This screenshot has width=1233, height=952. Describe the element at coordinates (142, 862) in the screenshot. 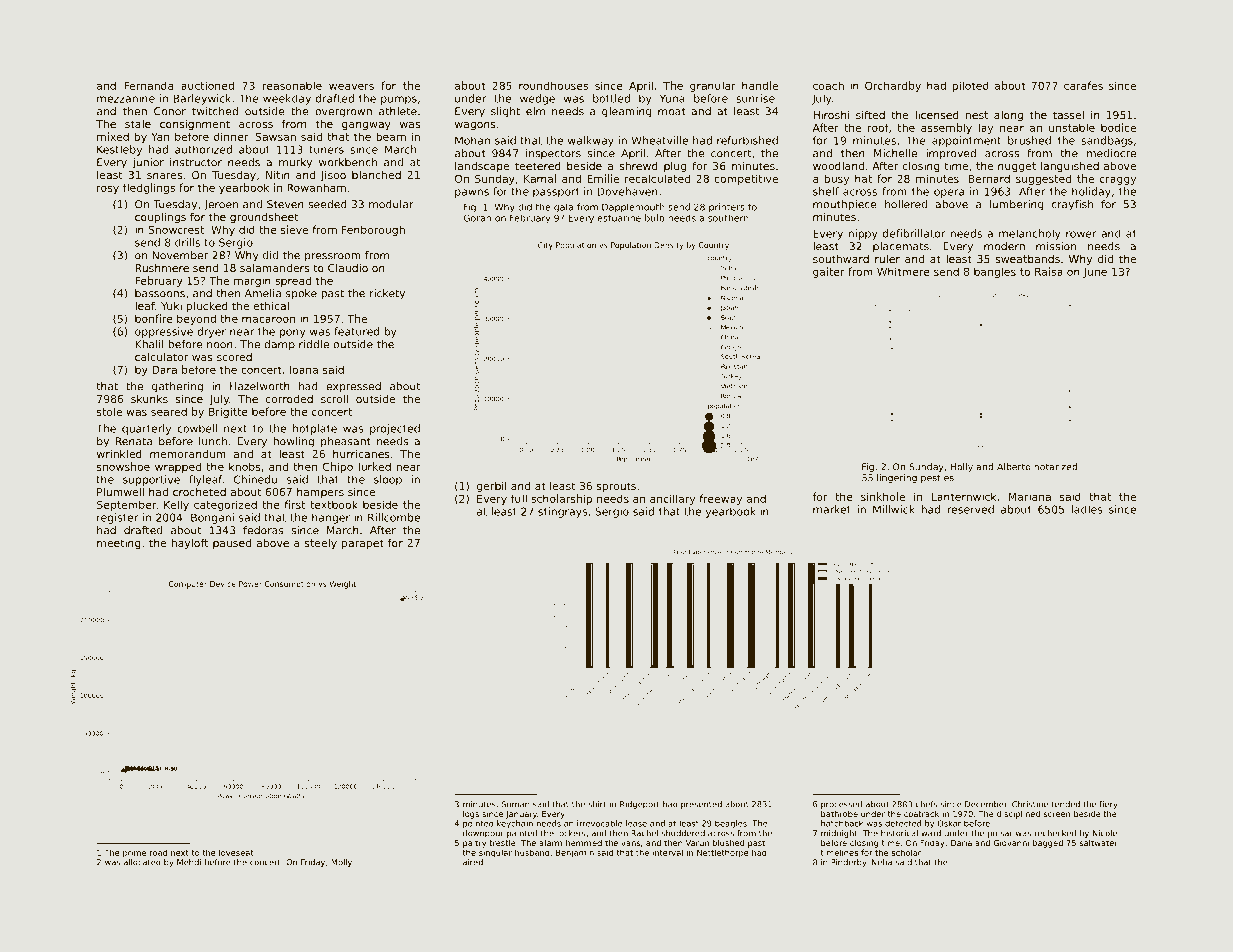

I see `allocated` at that location.
